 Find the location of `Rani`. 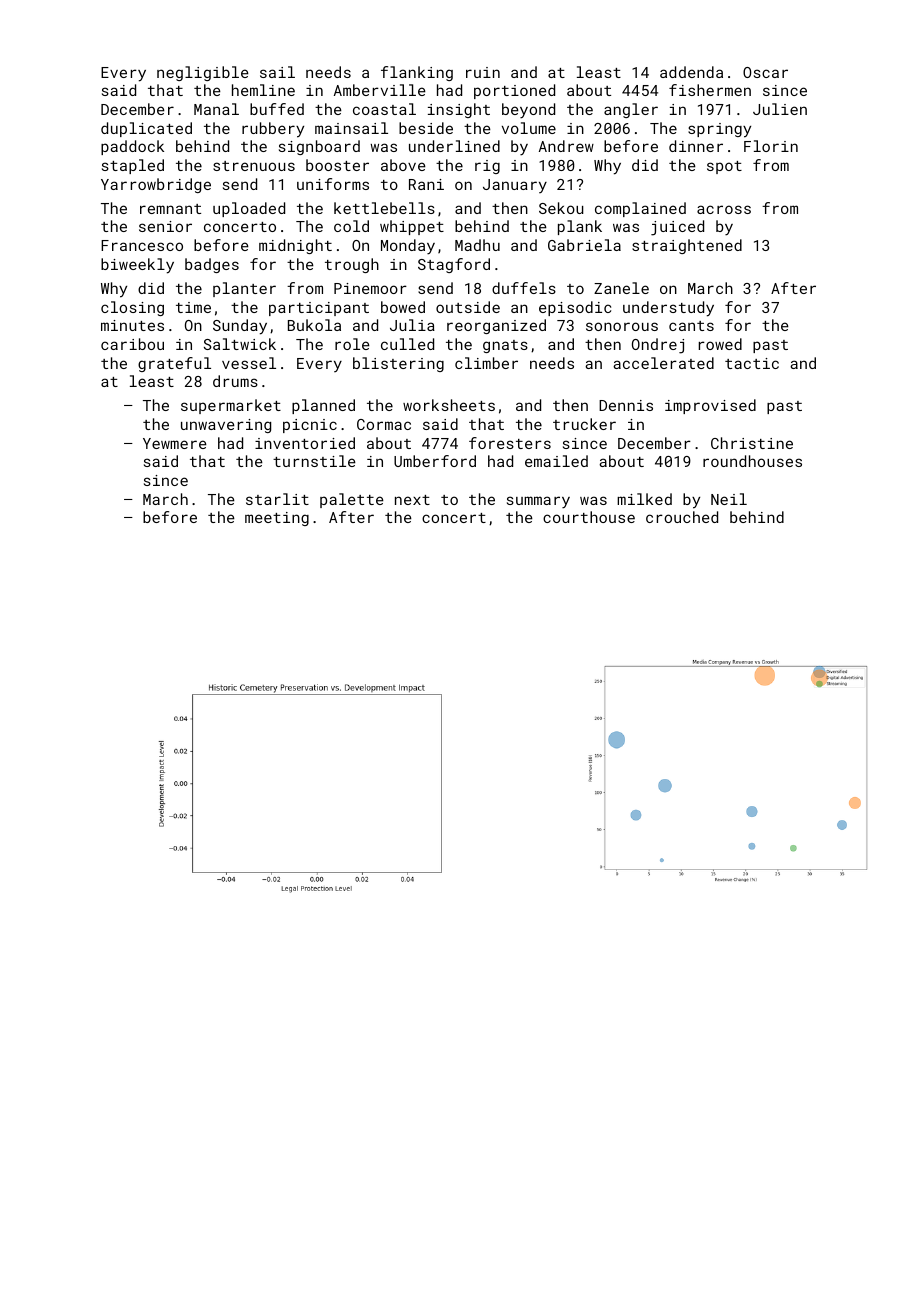

Rani is located at coordinates (426, 184).
